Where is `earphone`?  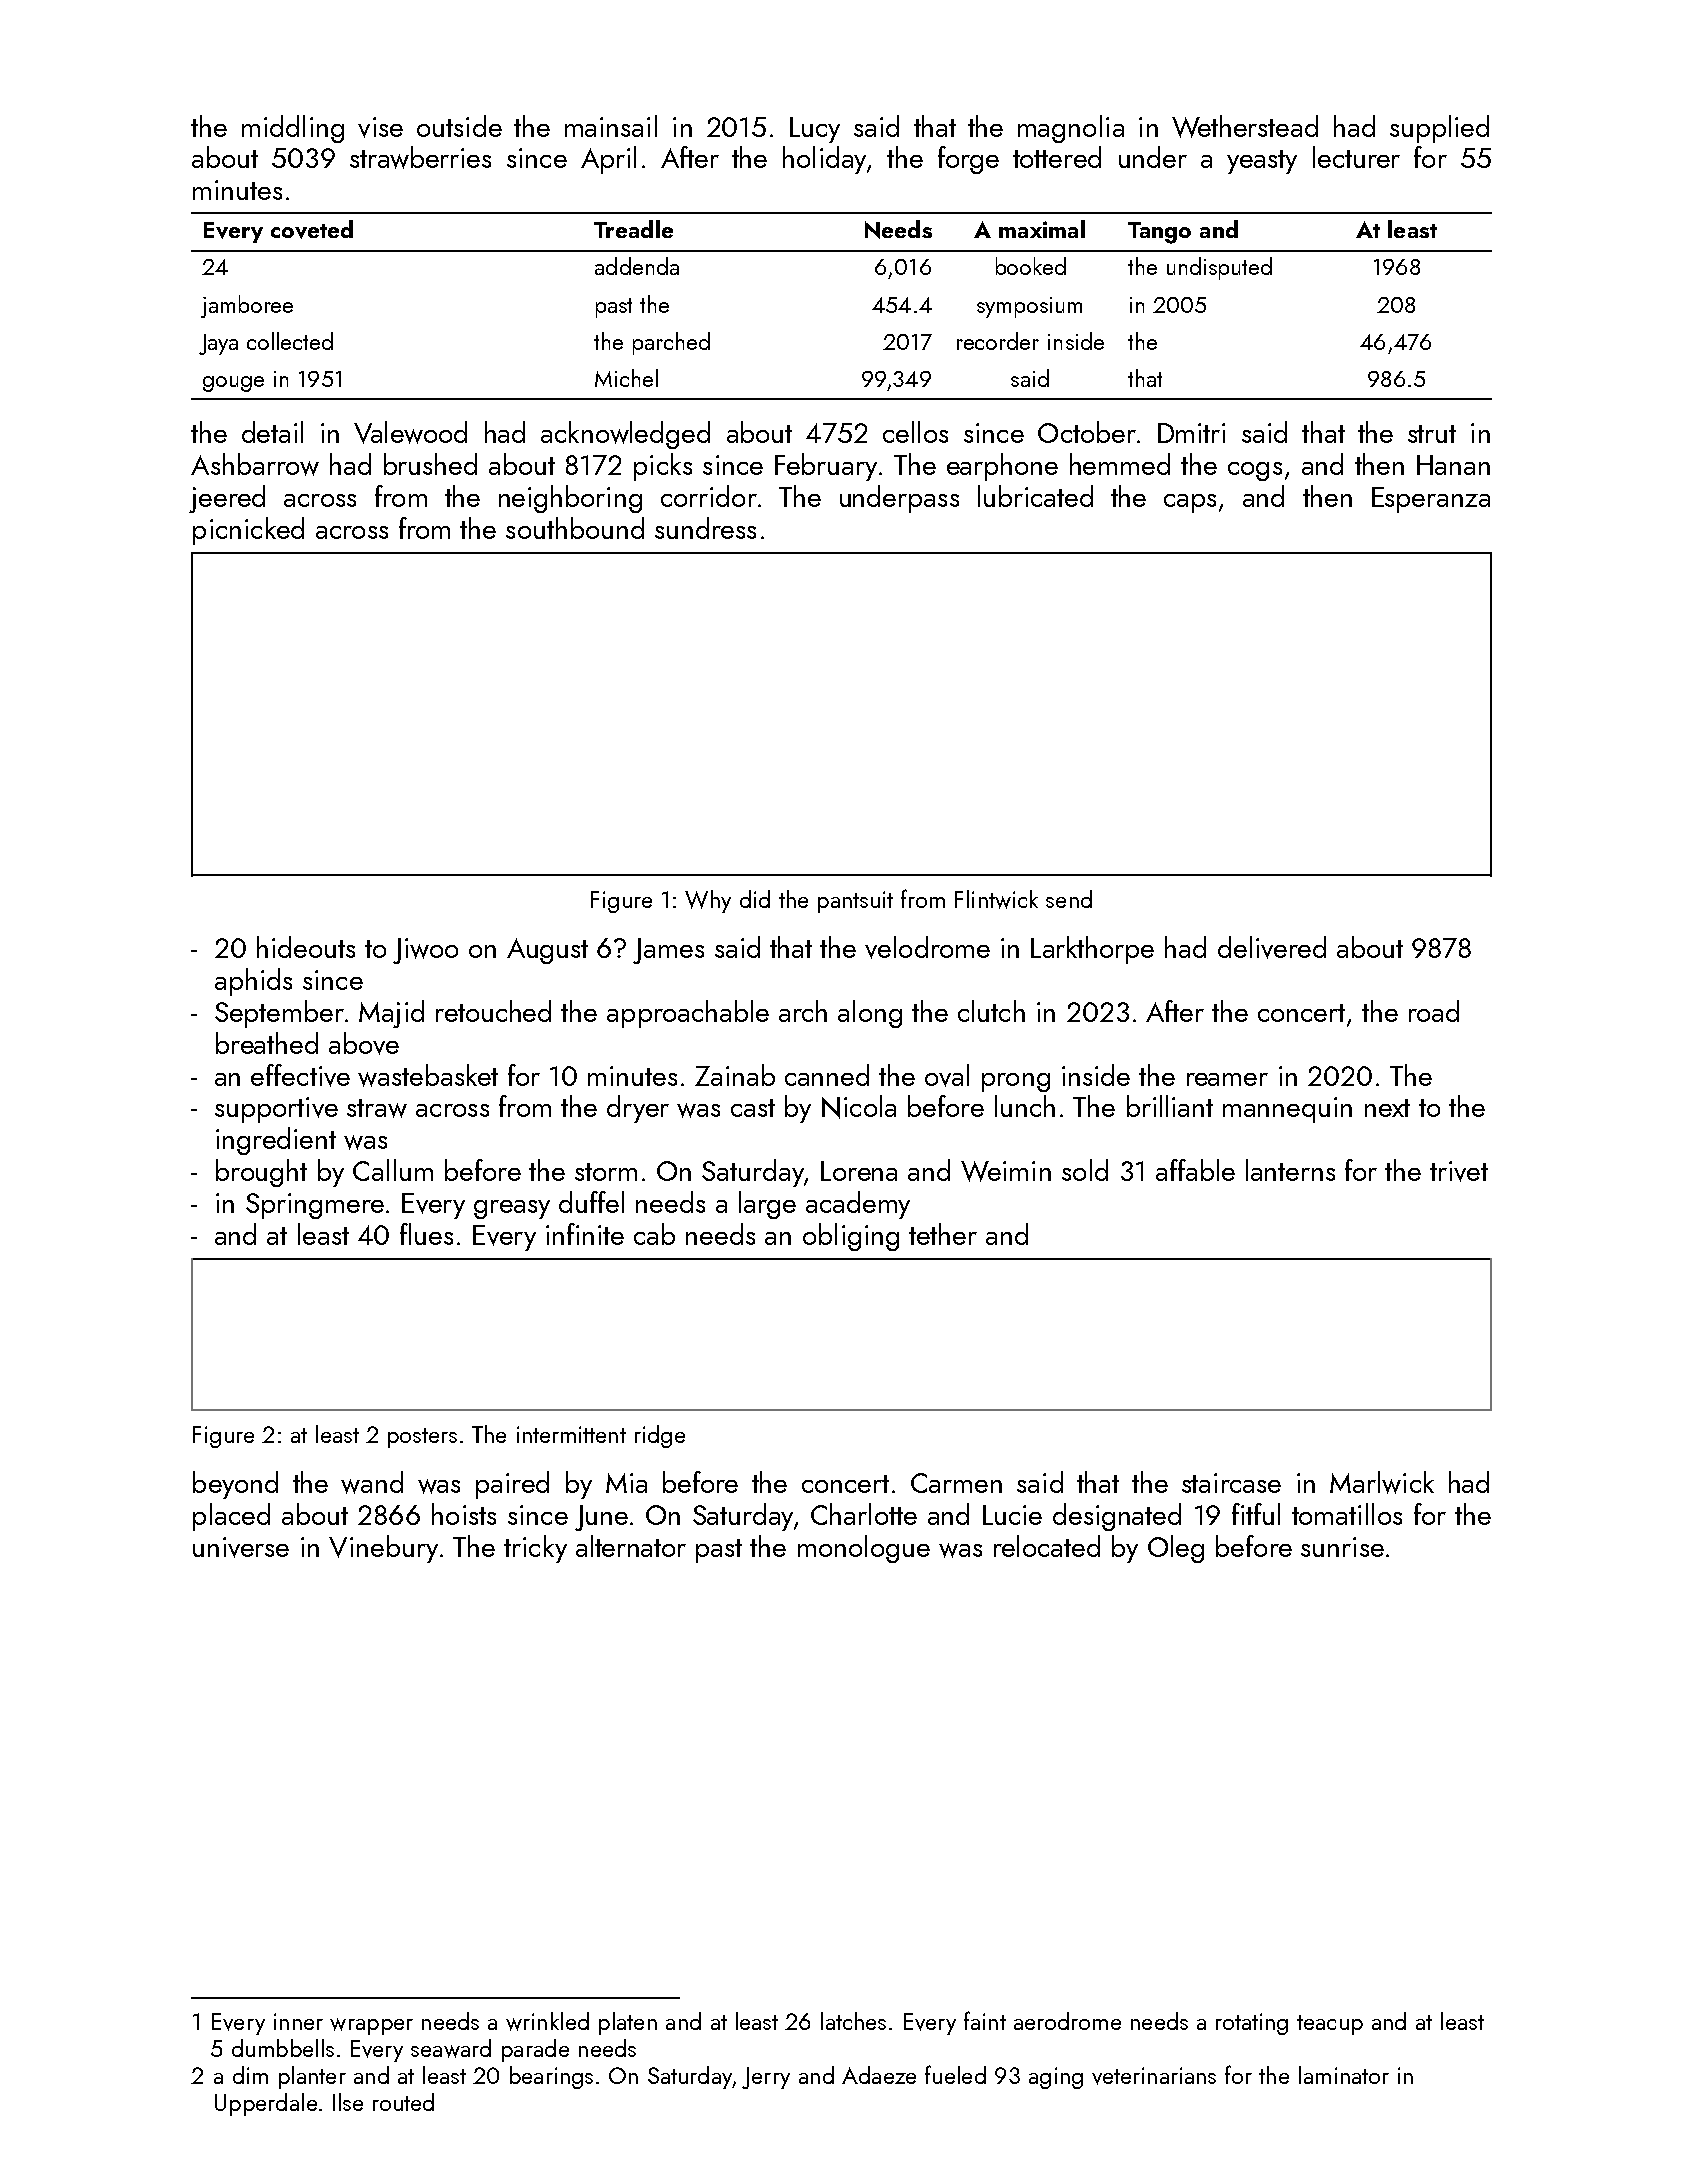
earphone is located at coordinates (1002, 467).
